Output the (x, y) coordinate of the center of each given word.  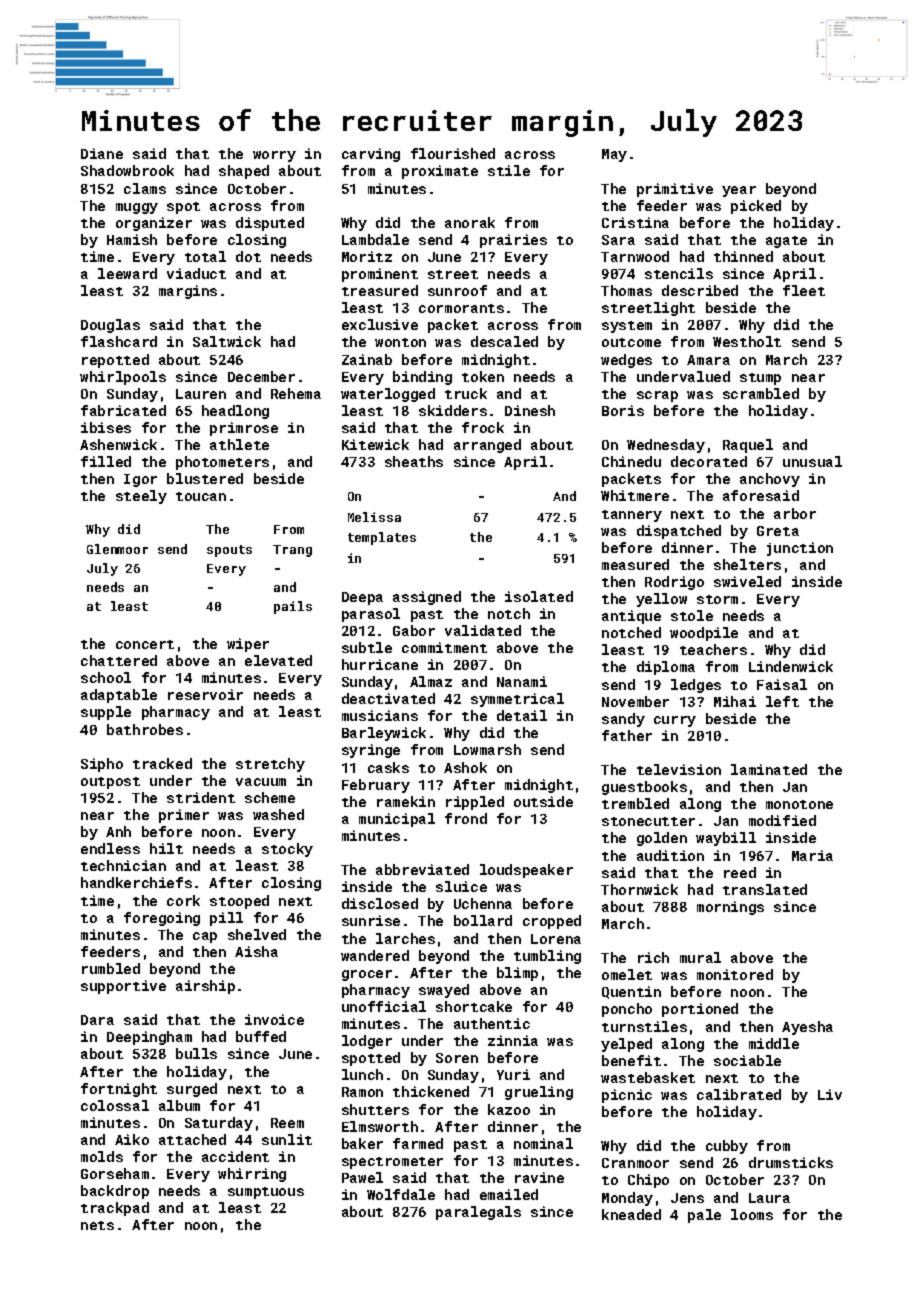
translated (765, 889)
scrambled (761, 393)
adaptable (119, 696)
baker (362, 1143)
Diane (102, 153)
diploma (666, 668)
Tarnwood (635, 256)
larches (405, 938)
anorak (470, 222)
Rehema (296, 393)
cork (183, 900)
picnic (627, 1096)
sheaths (414, 461)
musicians (380, 715)
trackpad (115, 1209)
